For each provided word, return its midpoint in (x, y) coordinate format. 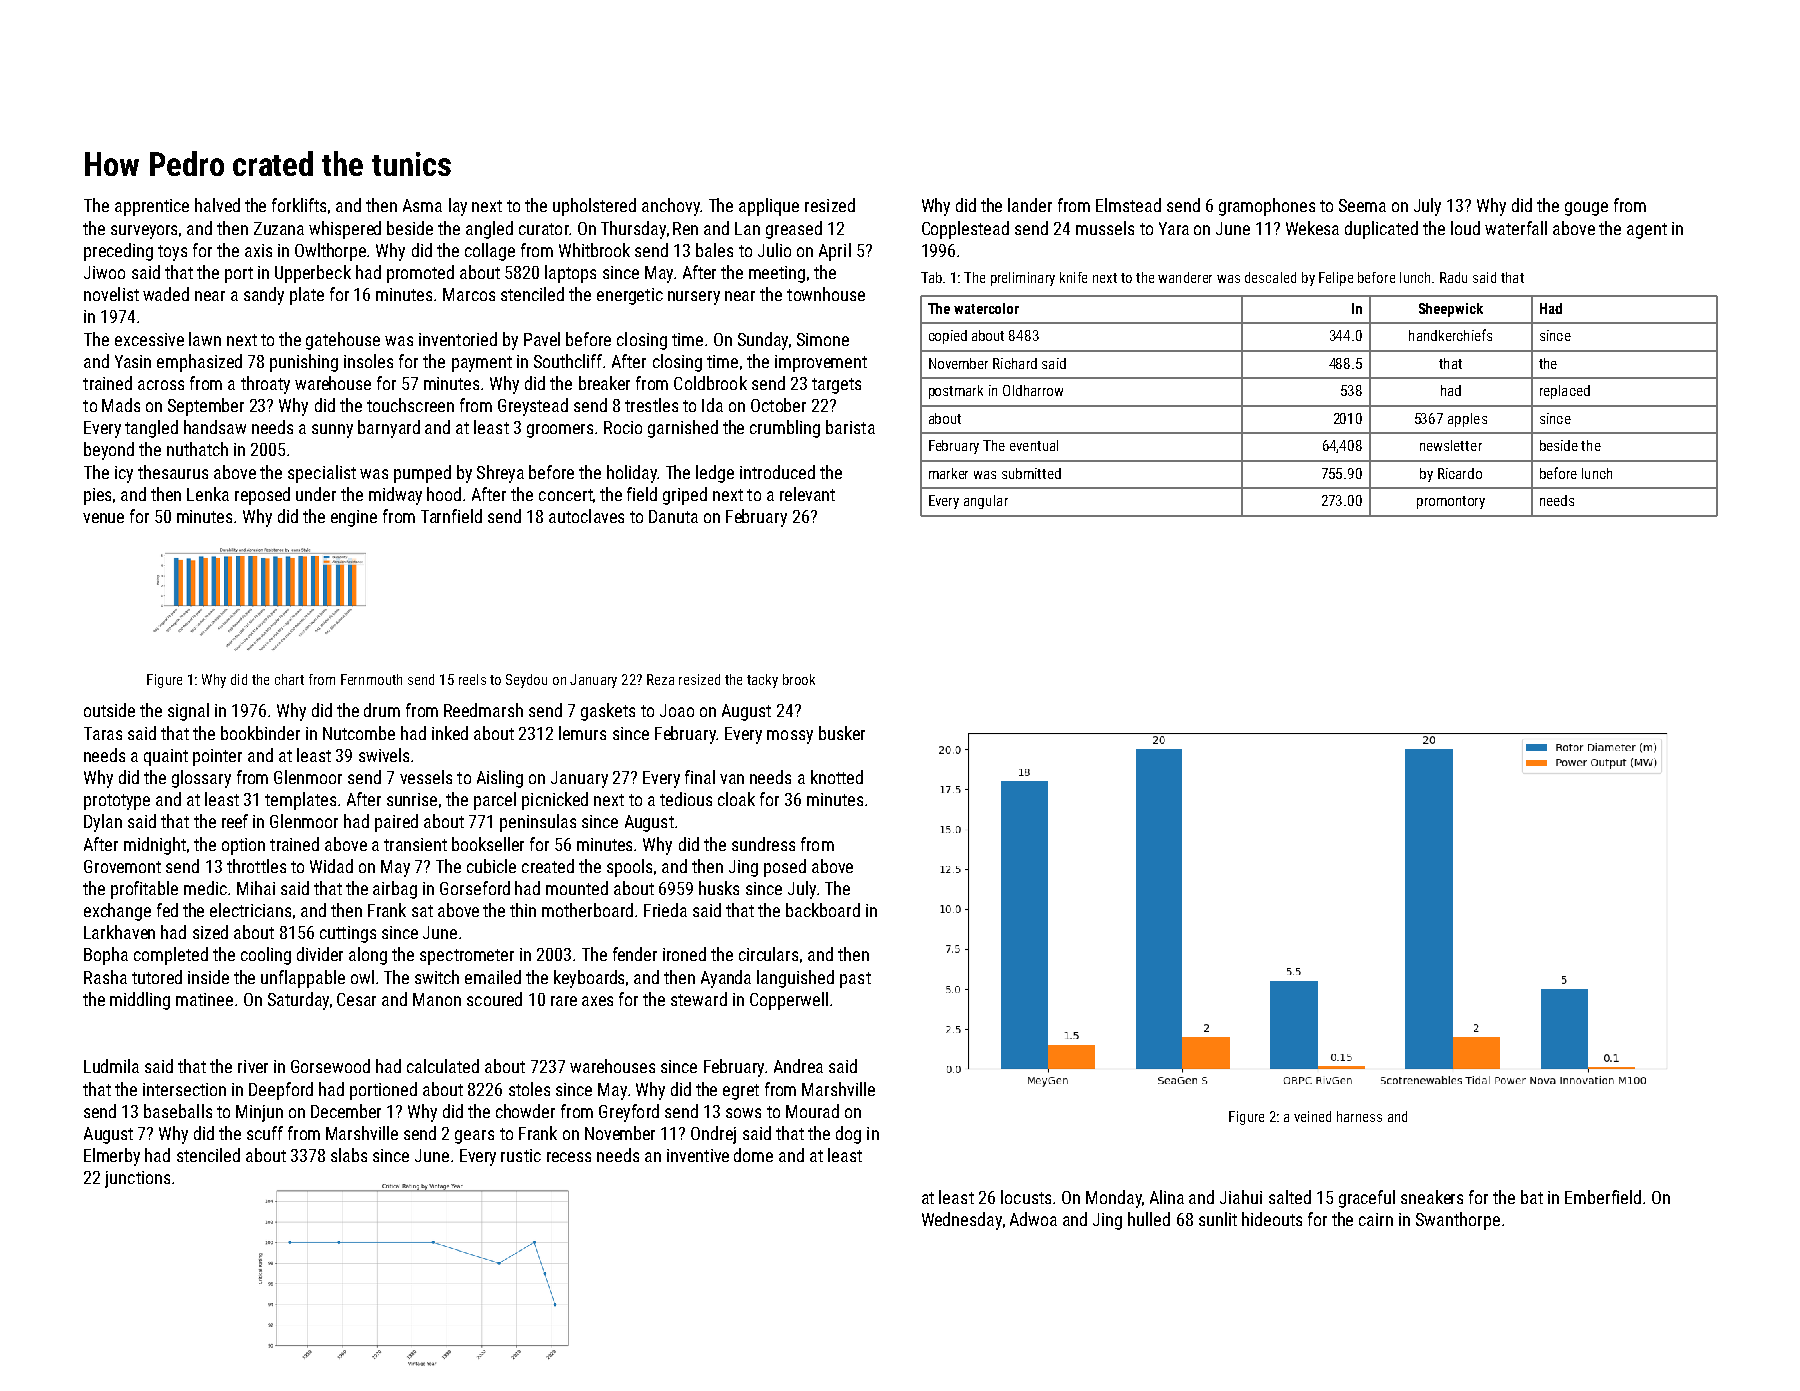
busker (842, 733)
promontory (1451, 502)
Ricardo (1460, 473)
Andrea (798, 1066)
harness (1359, 1116)
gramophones (1267, 207)
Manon (437, 999)
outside (109, 710)
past (855, 980)
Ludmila (111, 1066)
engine (354, 518)
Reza (660, 679)
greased (794, 230)
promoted (420, 274)
